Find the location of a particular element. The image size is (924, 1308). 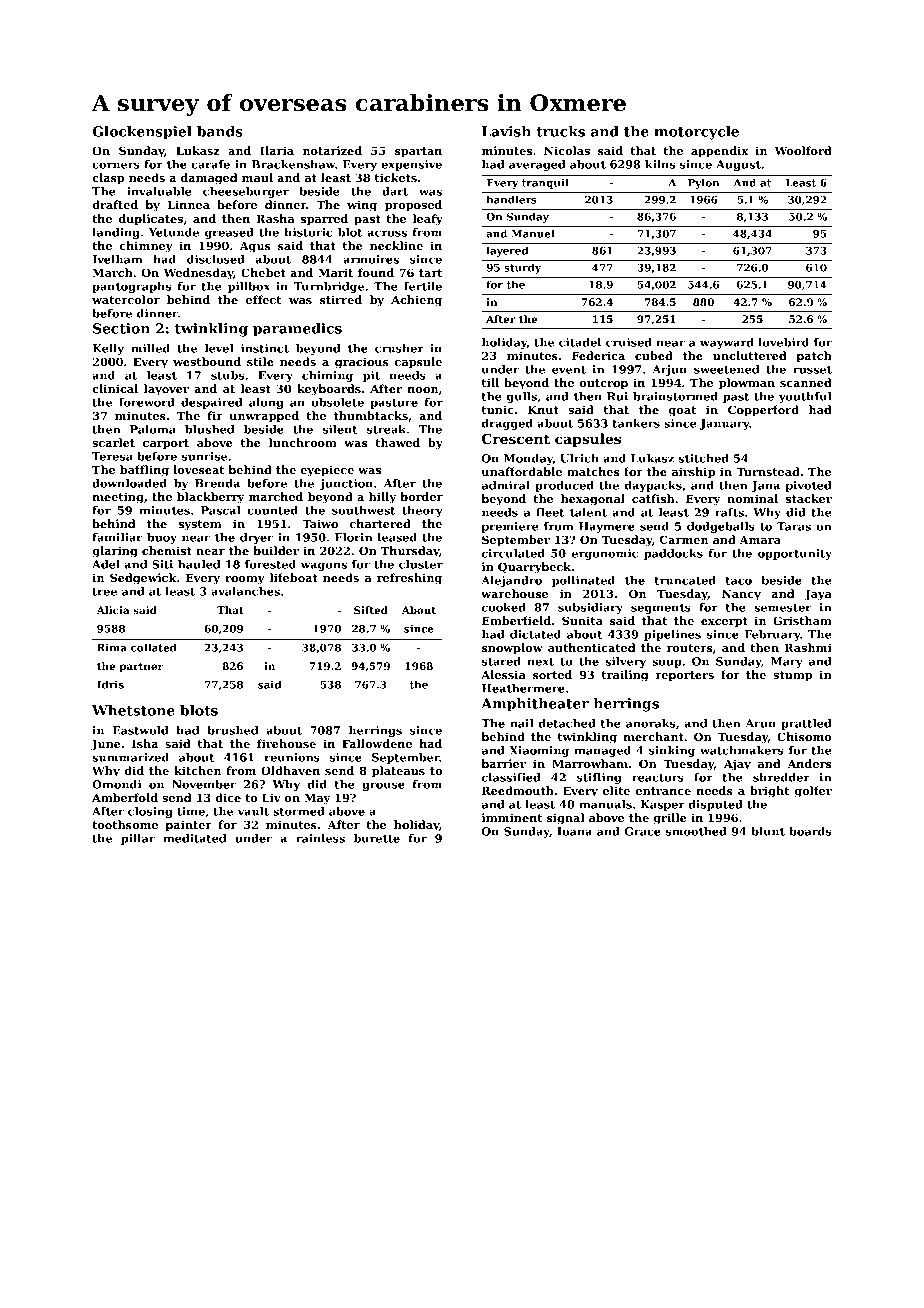

toothsome is located at coordinates (125, 824).
